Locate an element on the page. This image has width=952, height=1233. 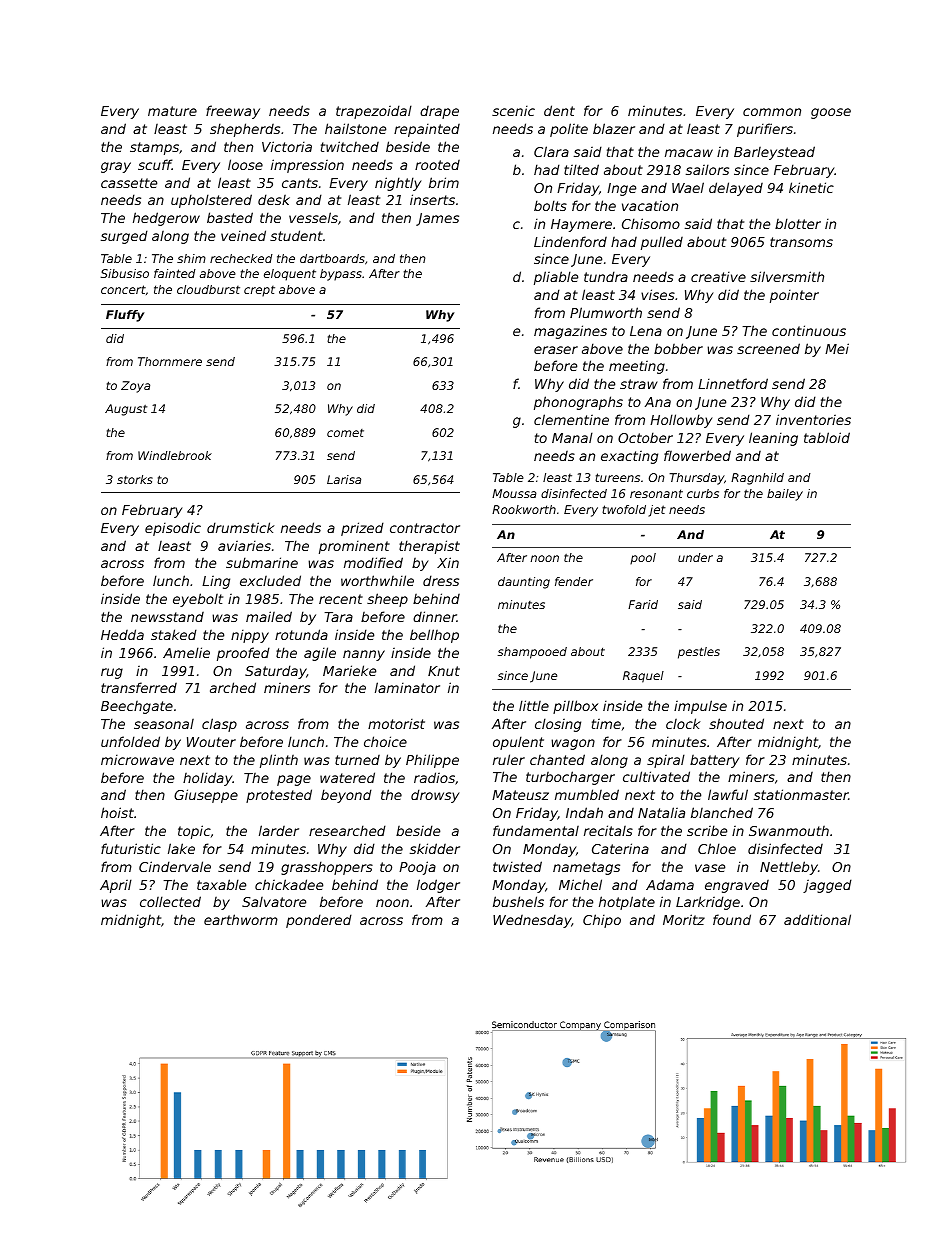
pliable is located at coordinates (556, 278).
